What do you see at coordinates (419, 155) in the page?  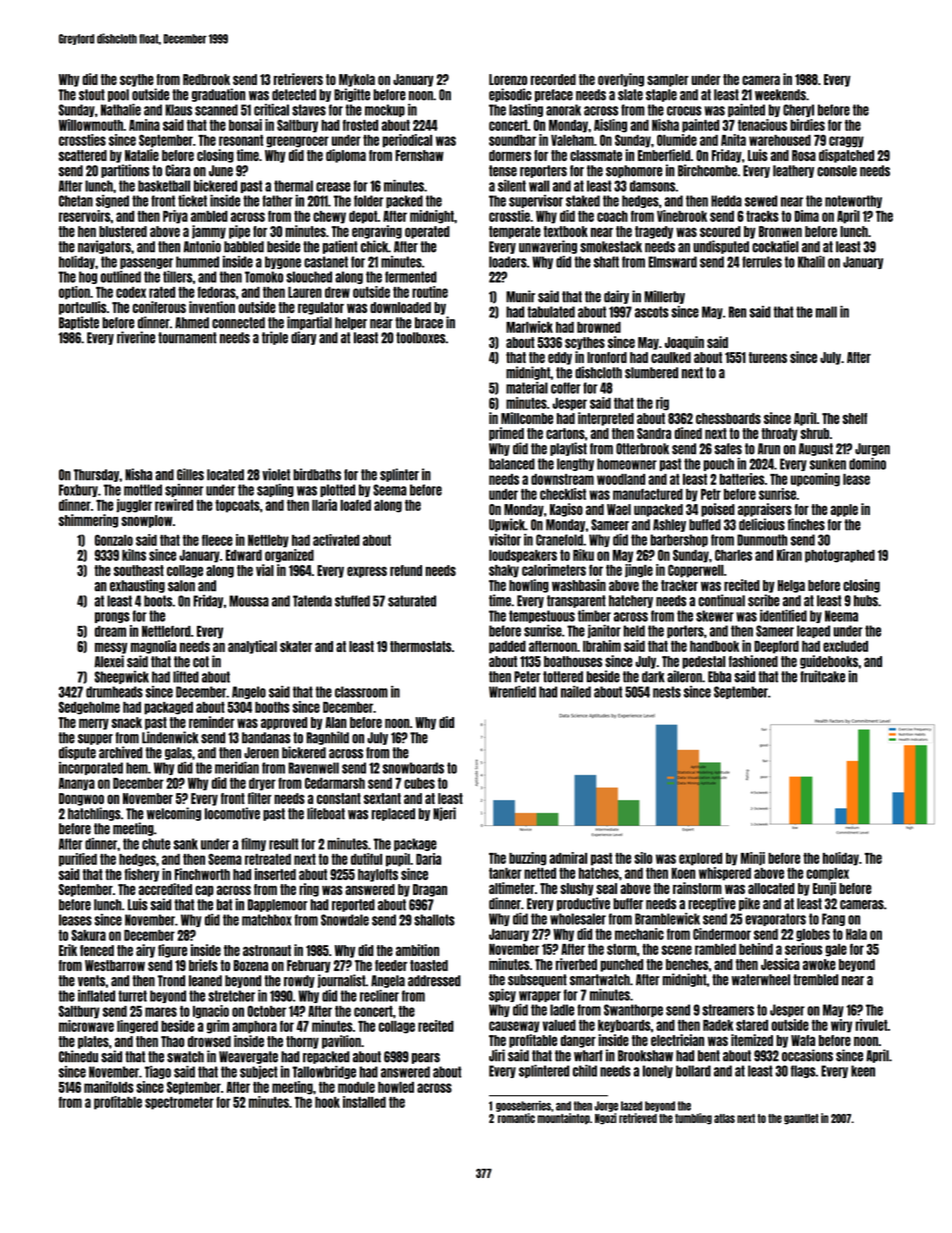 I see `Fernshaw` at bounding box center [419, 155].
